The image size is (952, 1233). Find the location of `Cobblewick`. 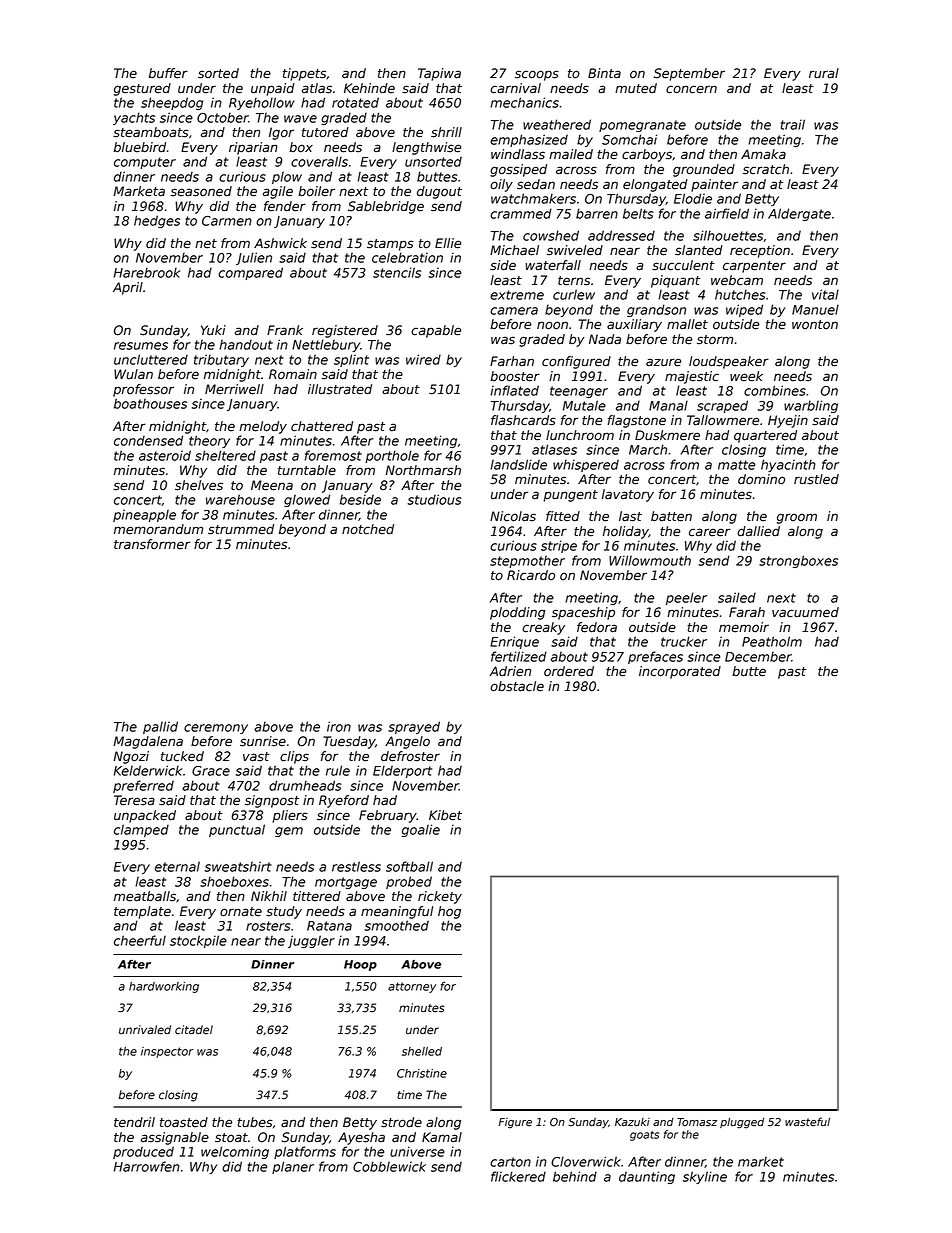

Cobblewick is located at coordinates (389, 1166).
